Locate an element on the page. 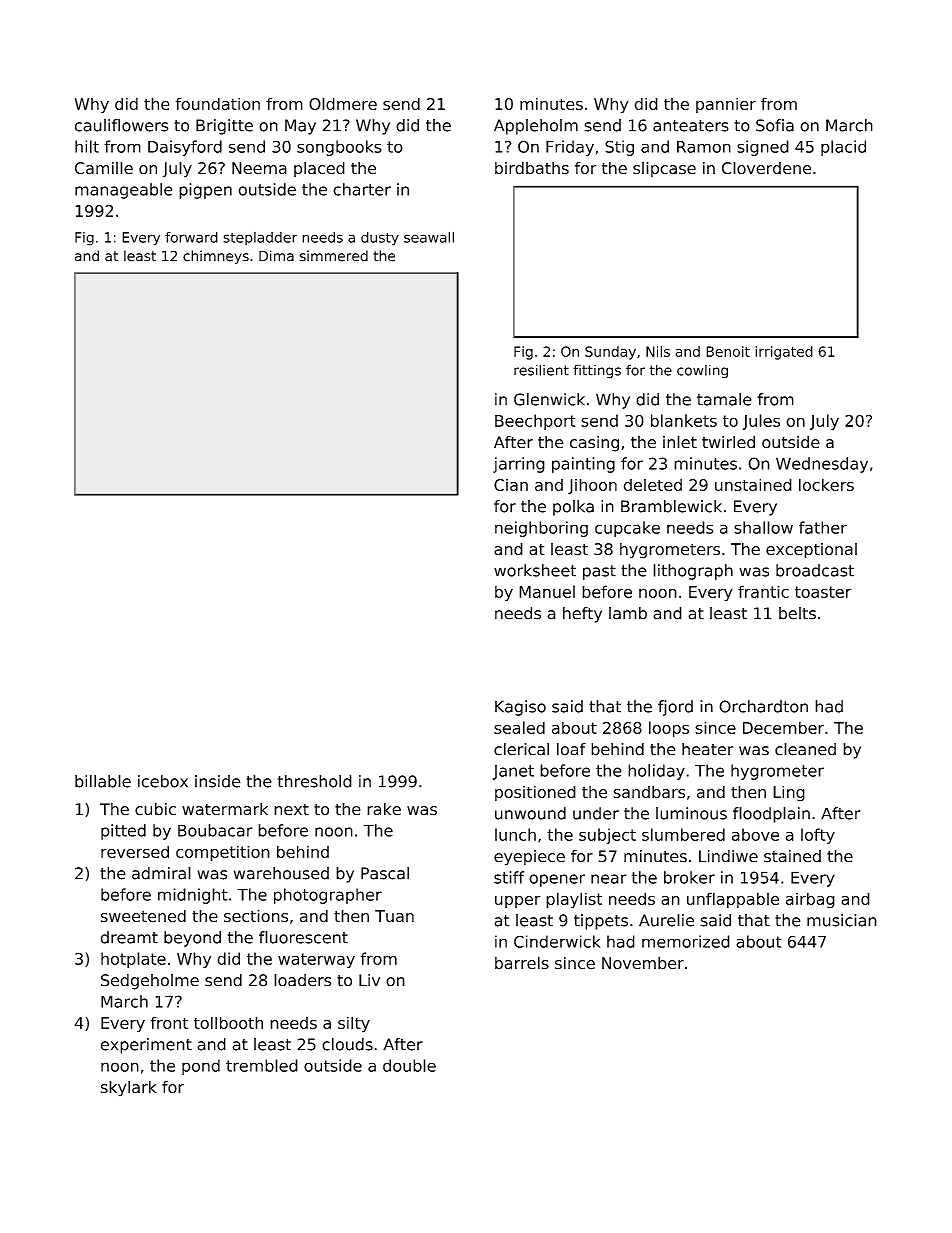 The image size is (952, 1233). lockers is located at coordinates (826, 484).
